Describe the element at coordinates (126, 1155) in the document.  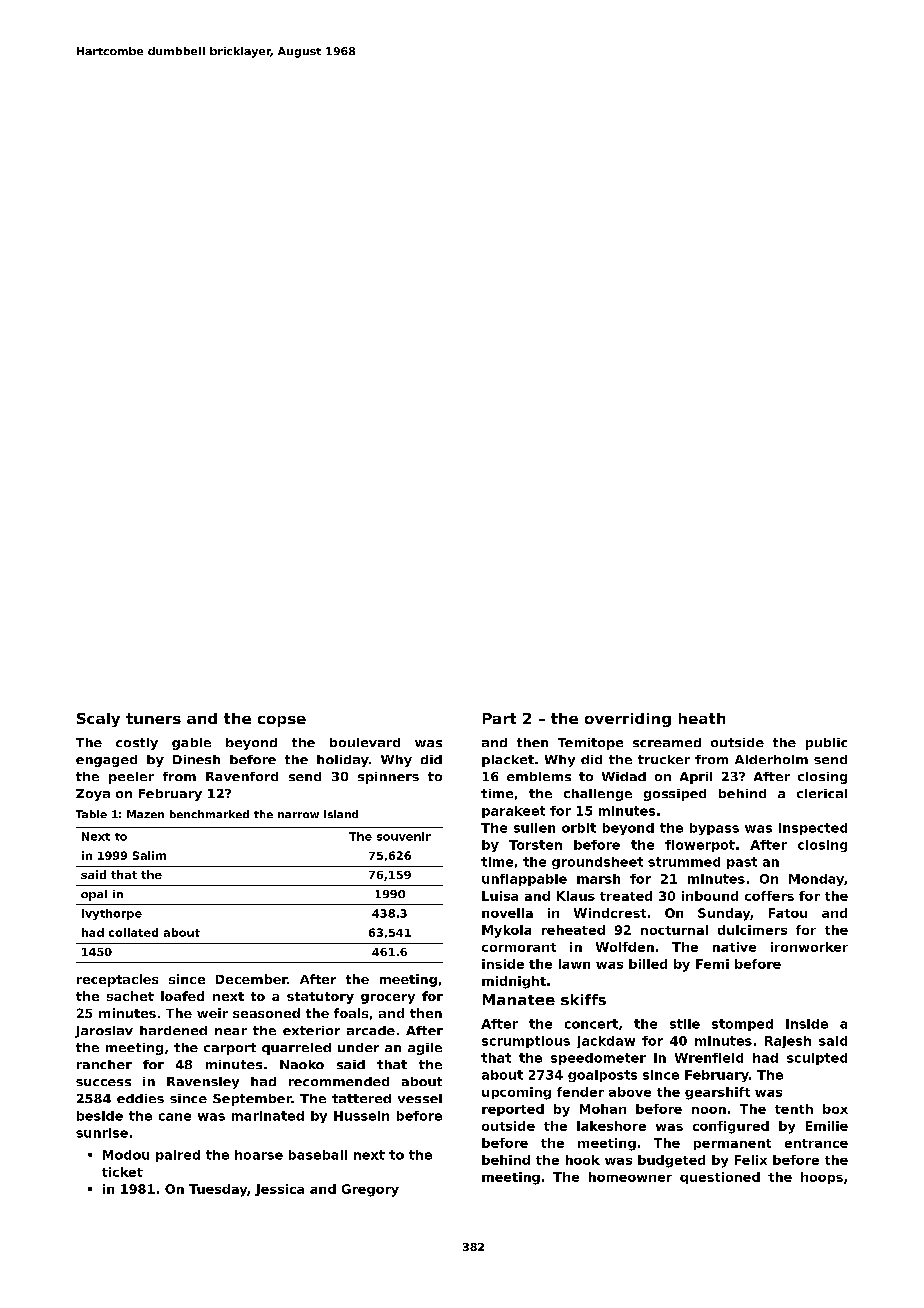
I see `Modou` at that location.
